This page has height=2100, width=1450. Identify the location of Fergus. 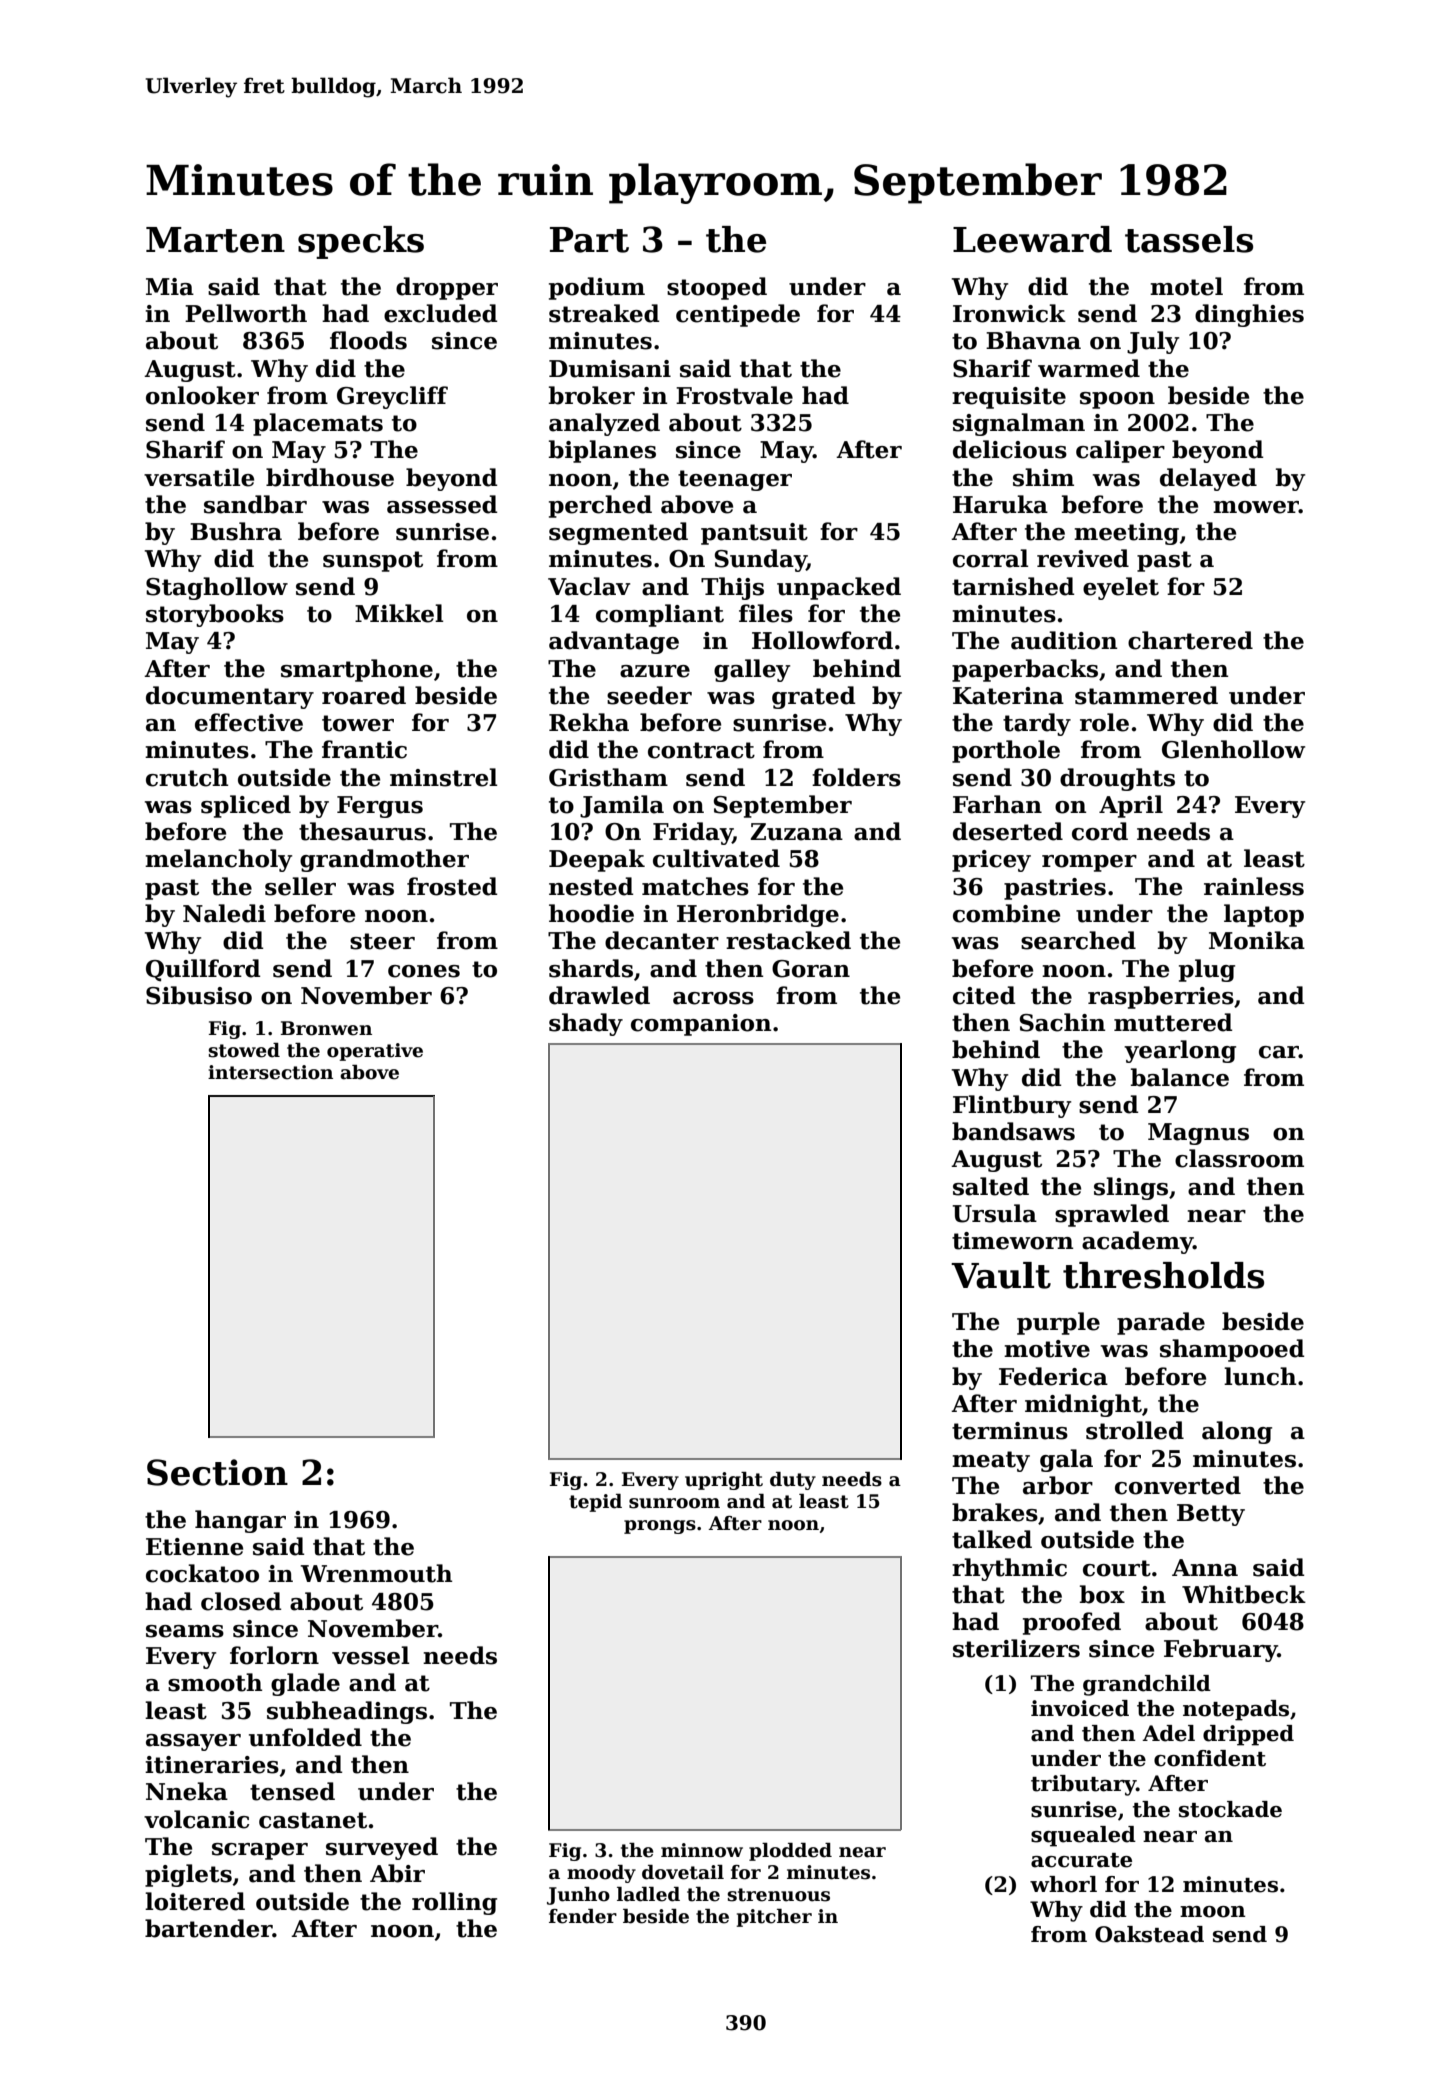
(380, 807).
